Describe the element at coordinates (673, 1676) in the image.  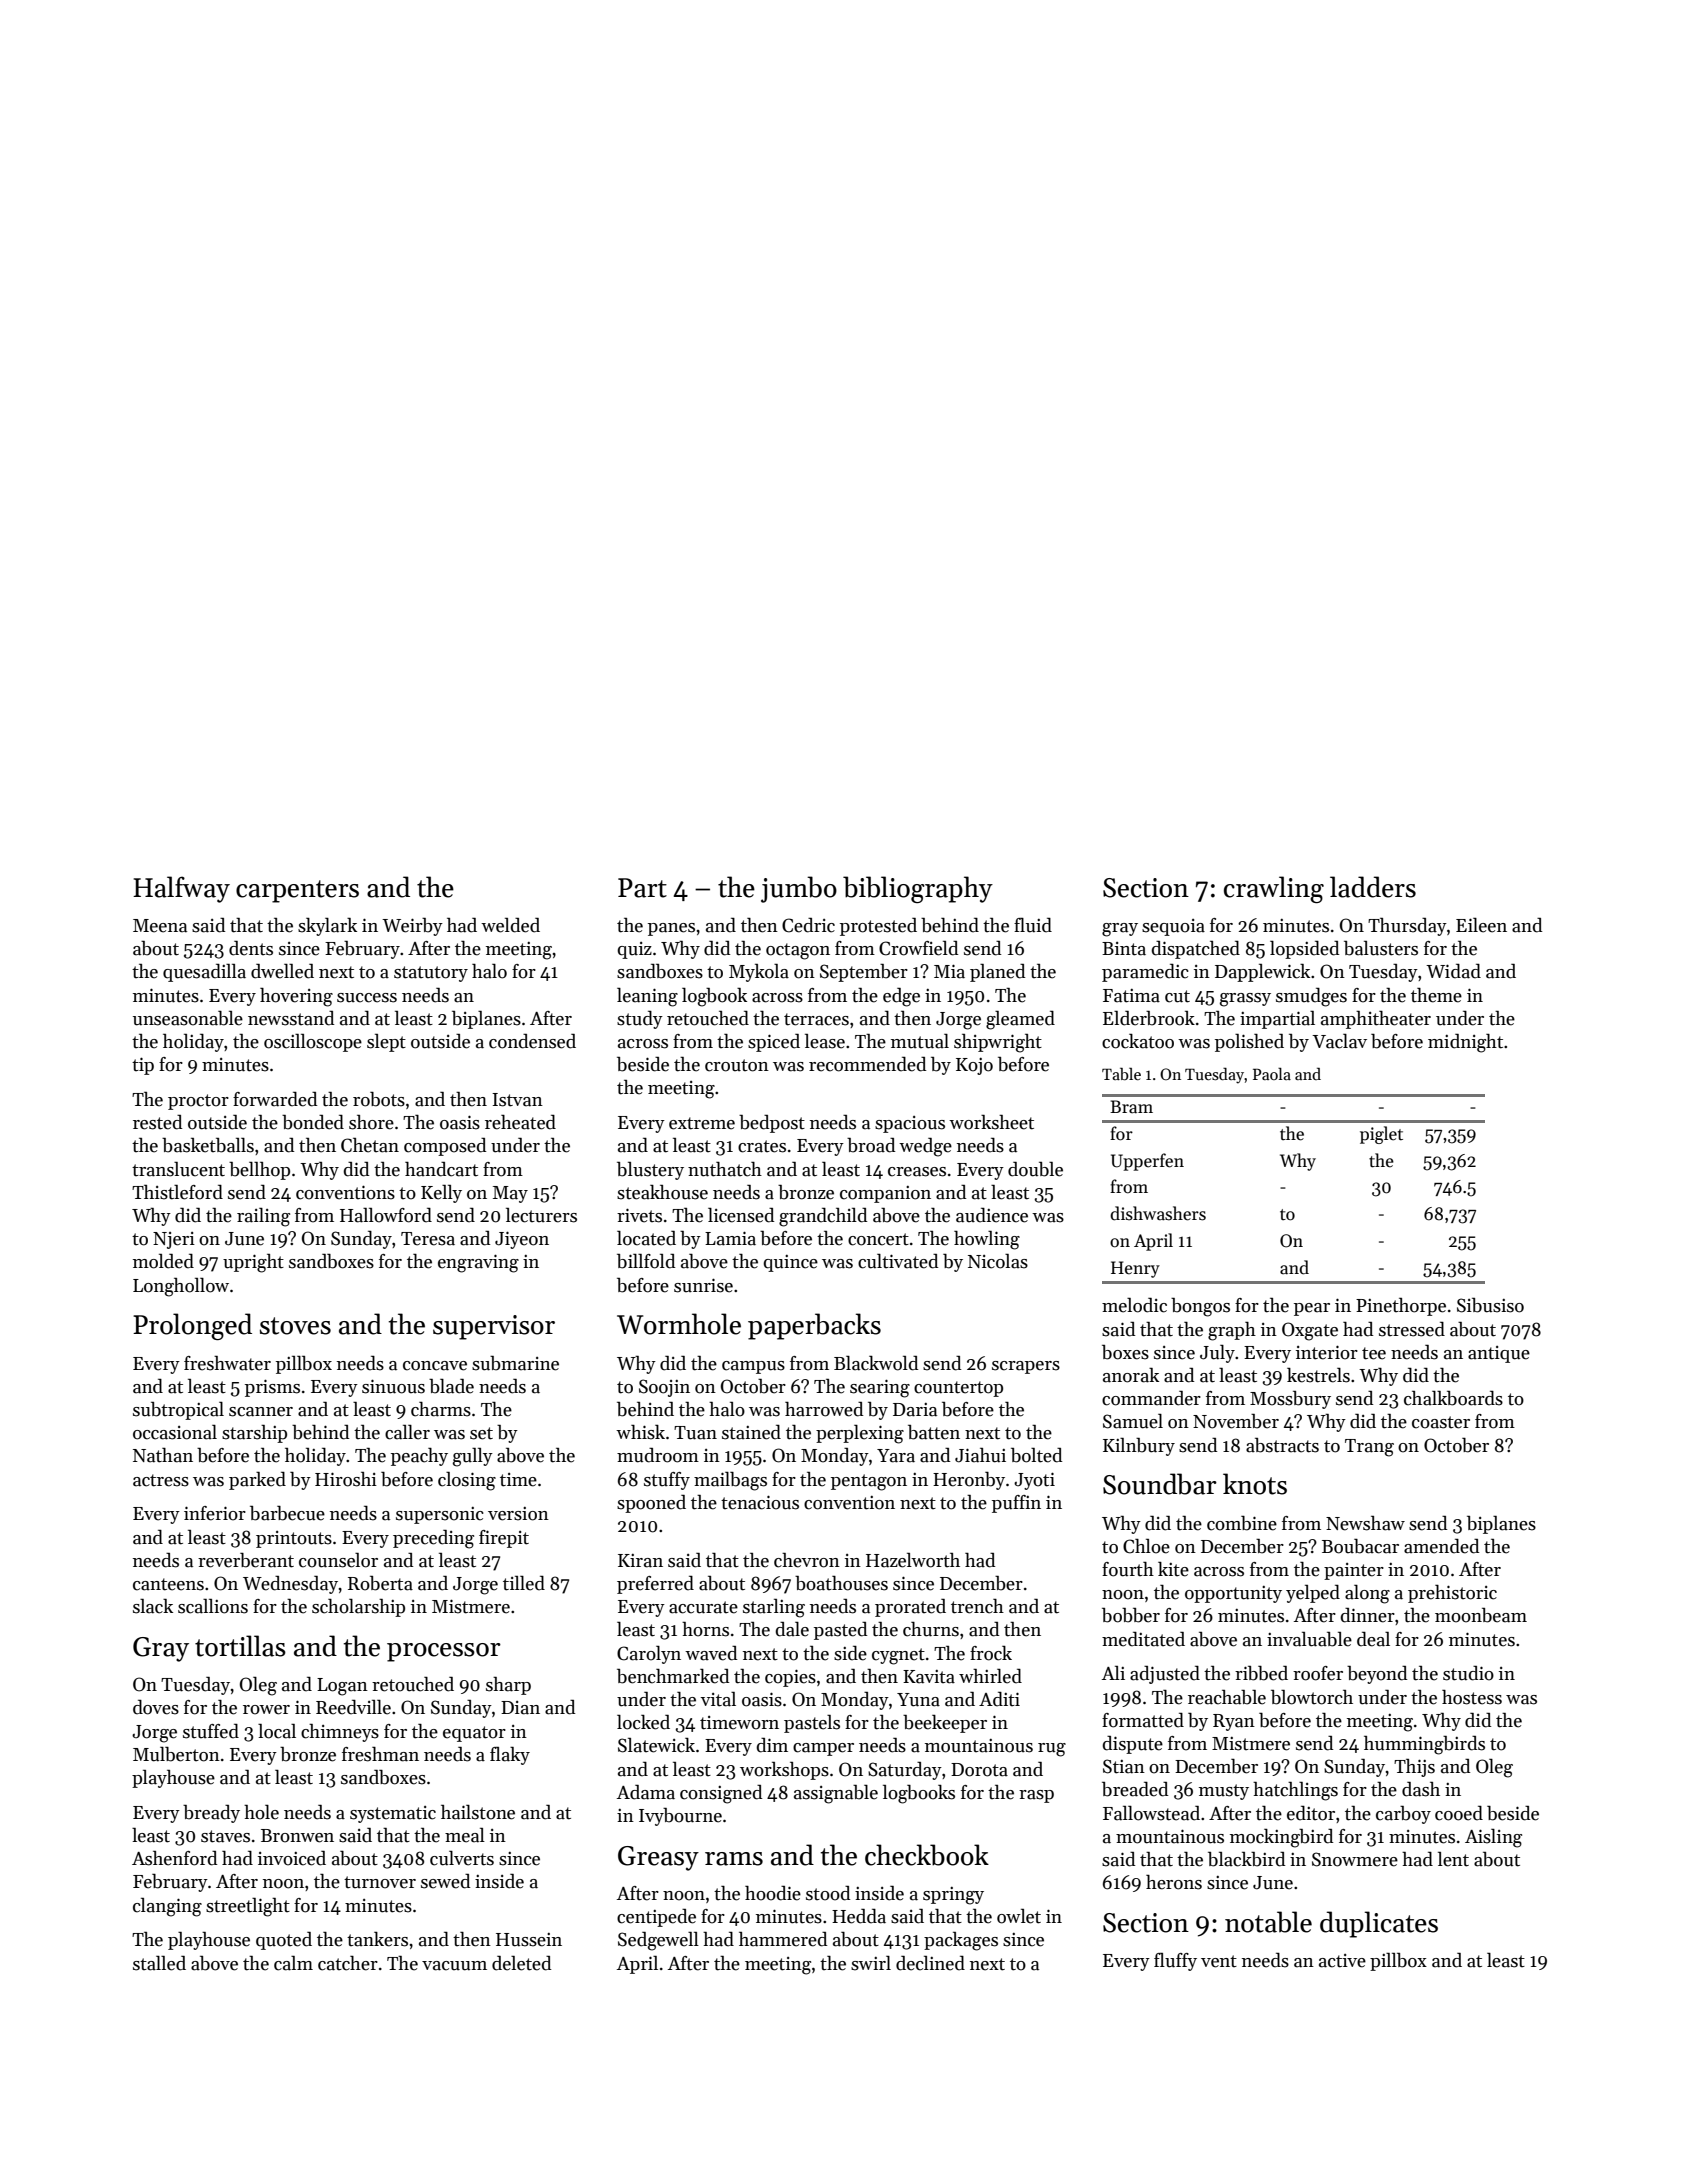
I see `benchmarked` at that location.
